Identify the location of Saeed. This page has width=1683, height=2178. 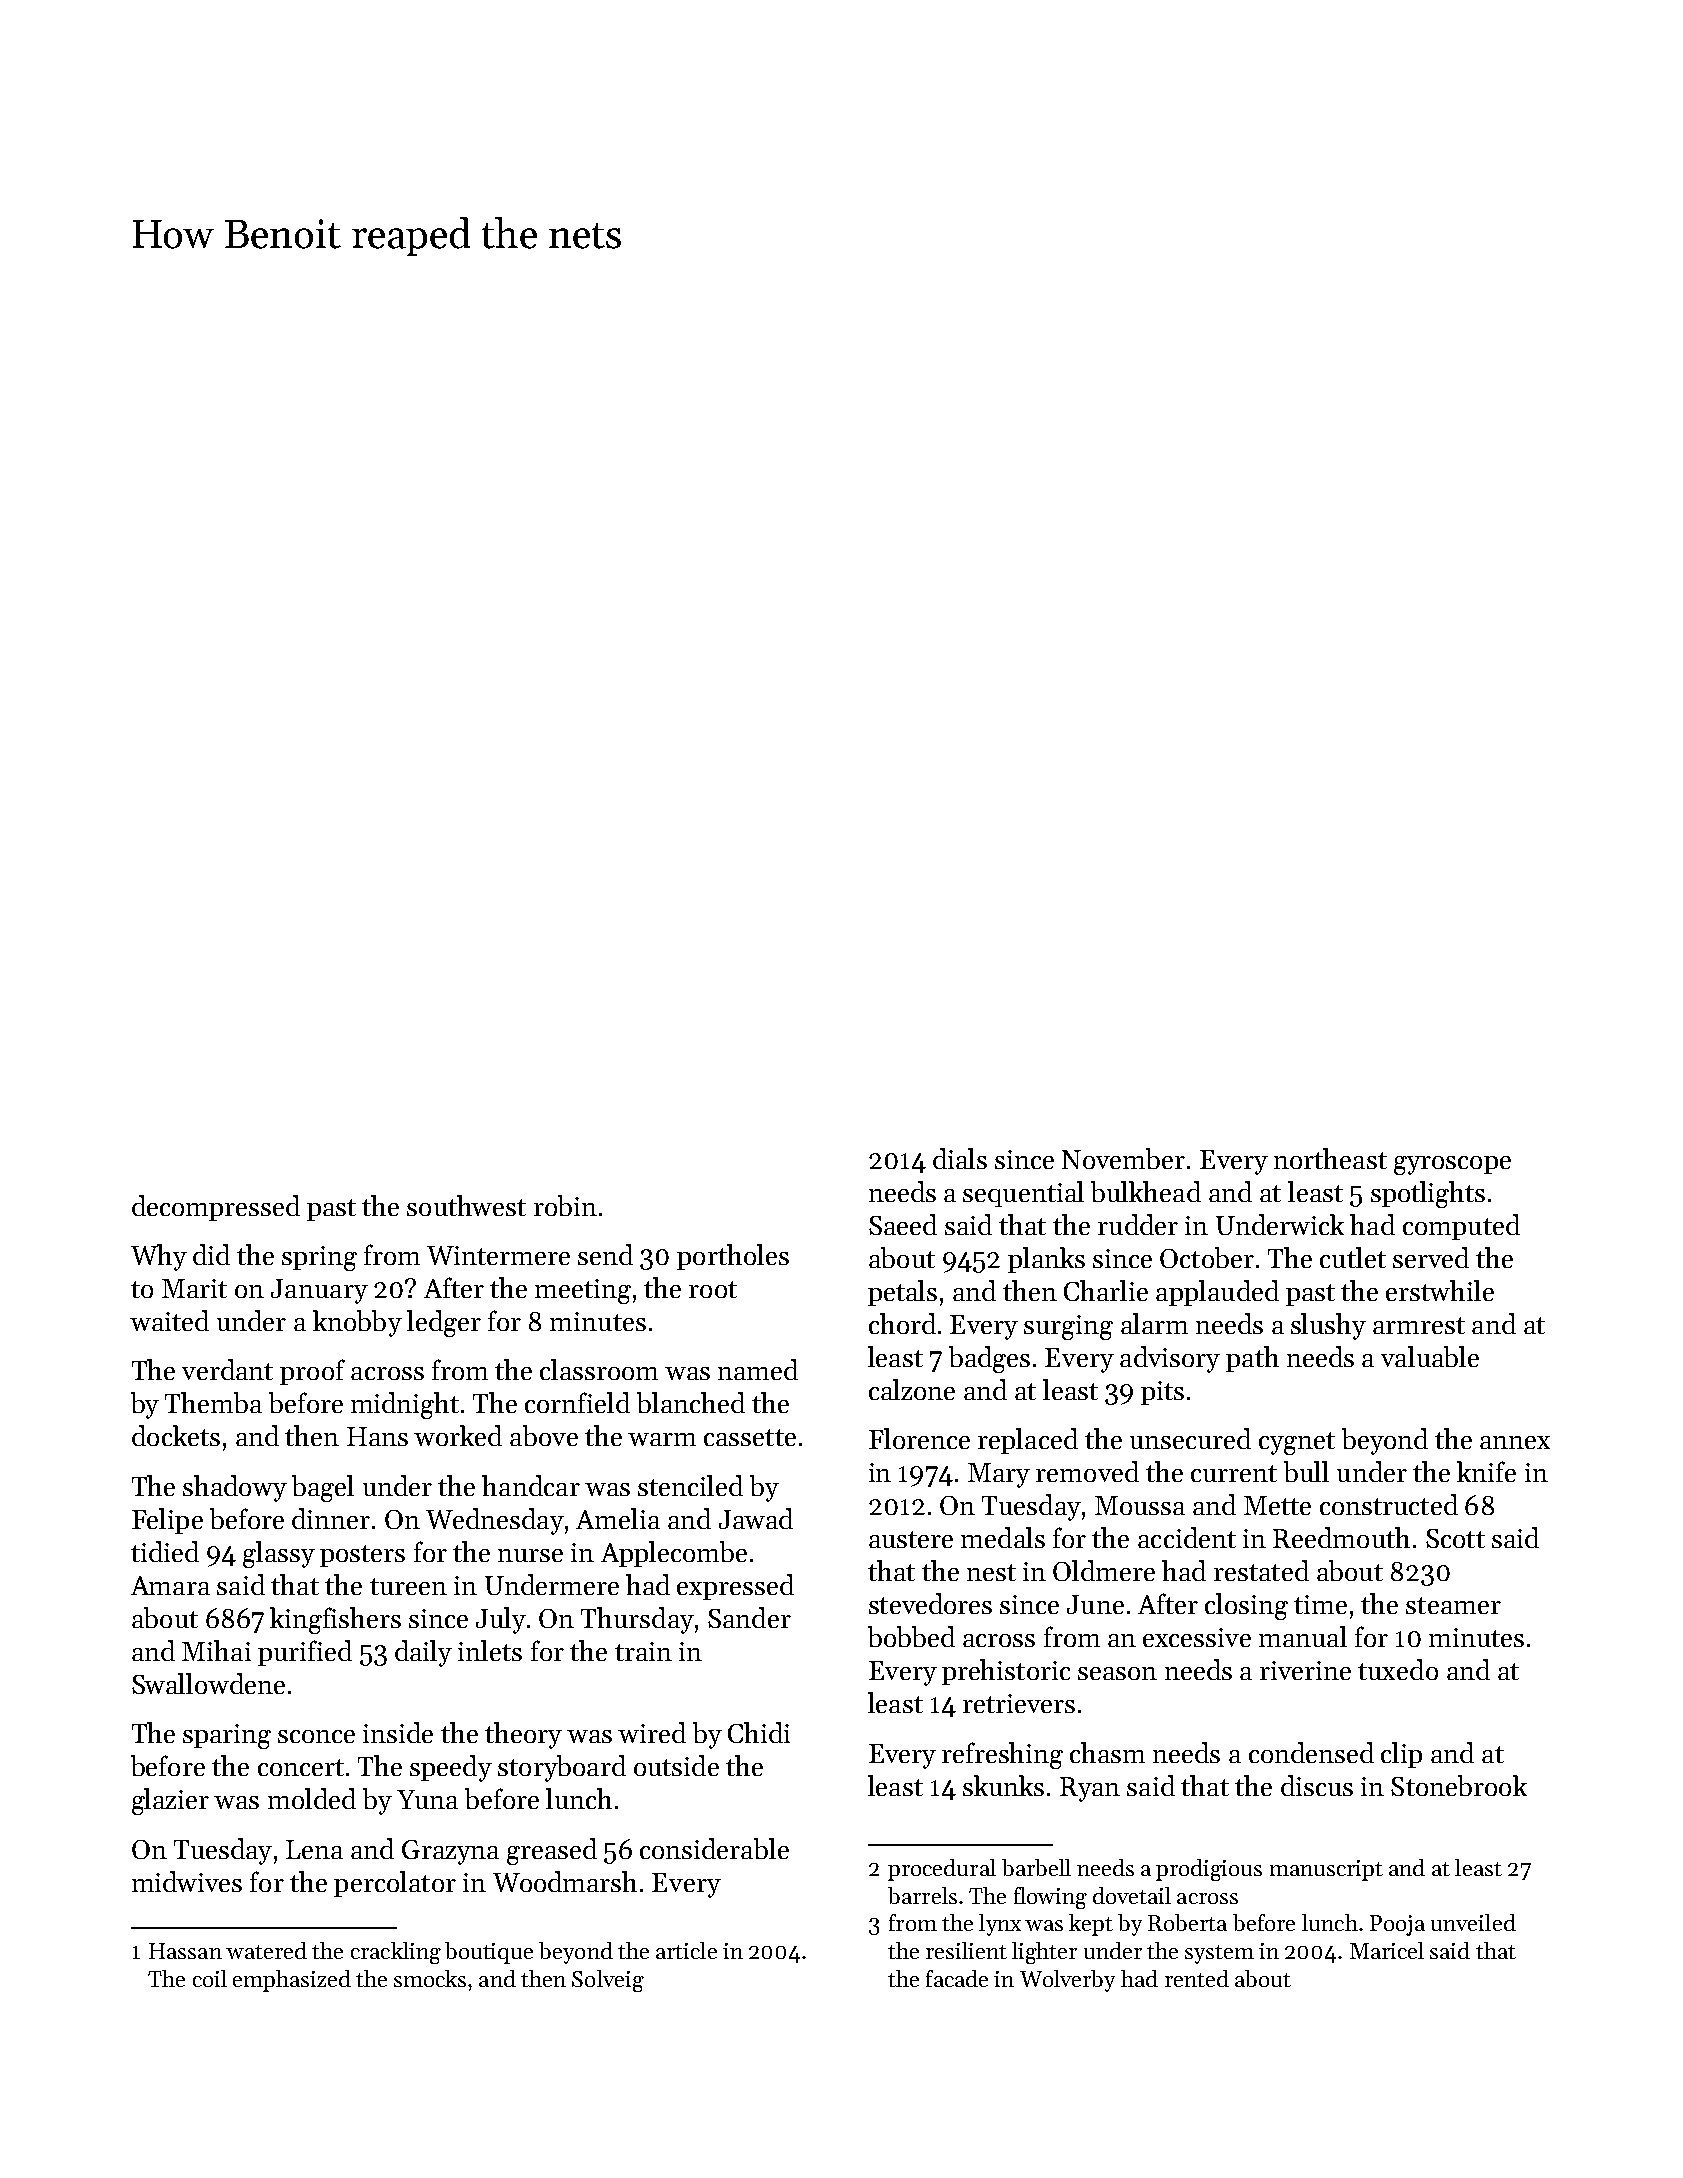
(903, 1224).
